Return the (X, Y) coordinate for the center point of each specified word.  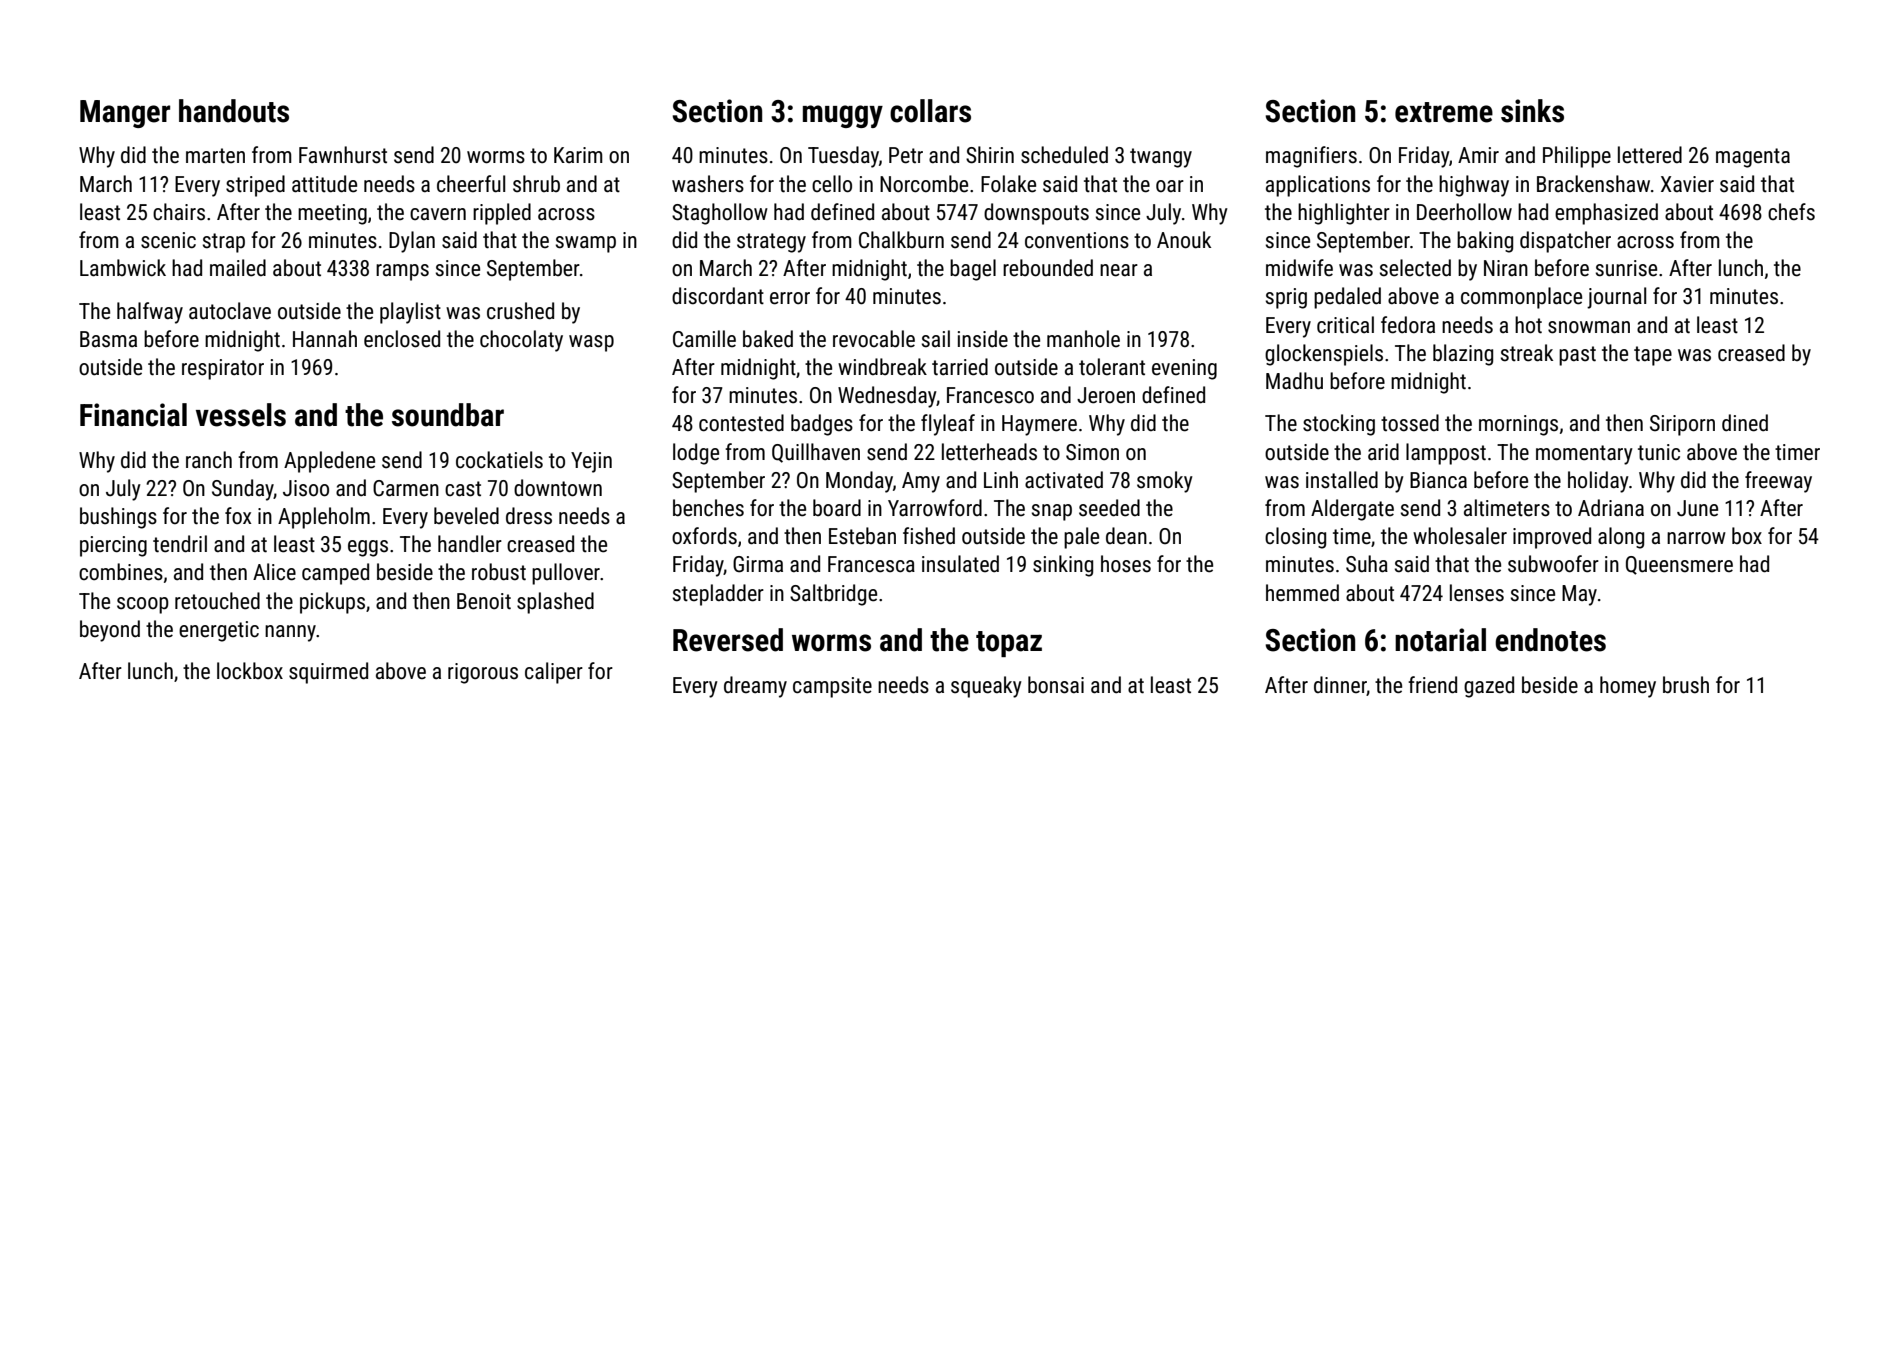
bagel (973, 270)
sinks (1532, 111)
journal (1616, 298)
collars (930, 111)
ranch (209, 460)
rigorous (483, 673)
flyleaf (948, 425)
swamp (586, 244)
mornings (1518, 425)
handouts (234, 111)
